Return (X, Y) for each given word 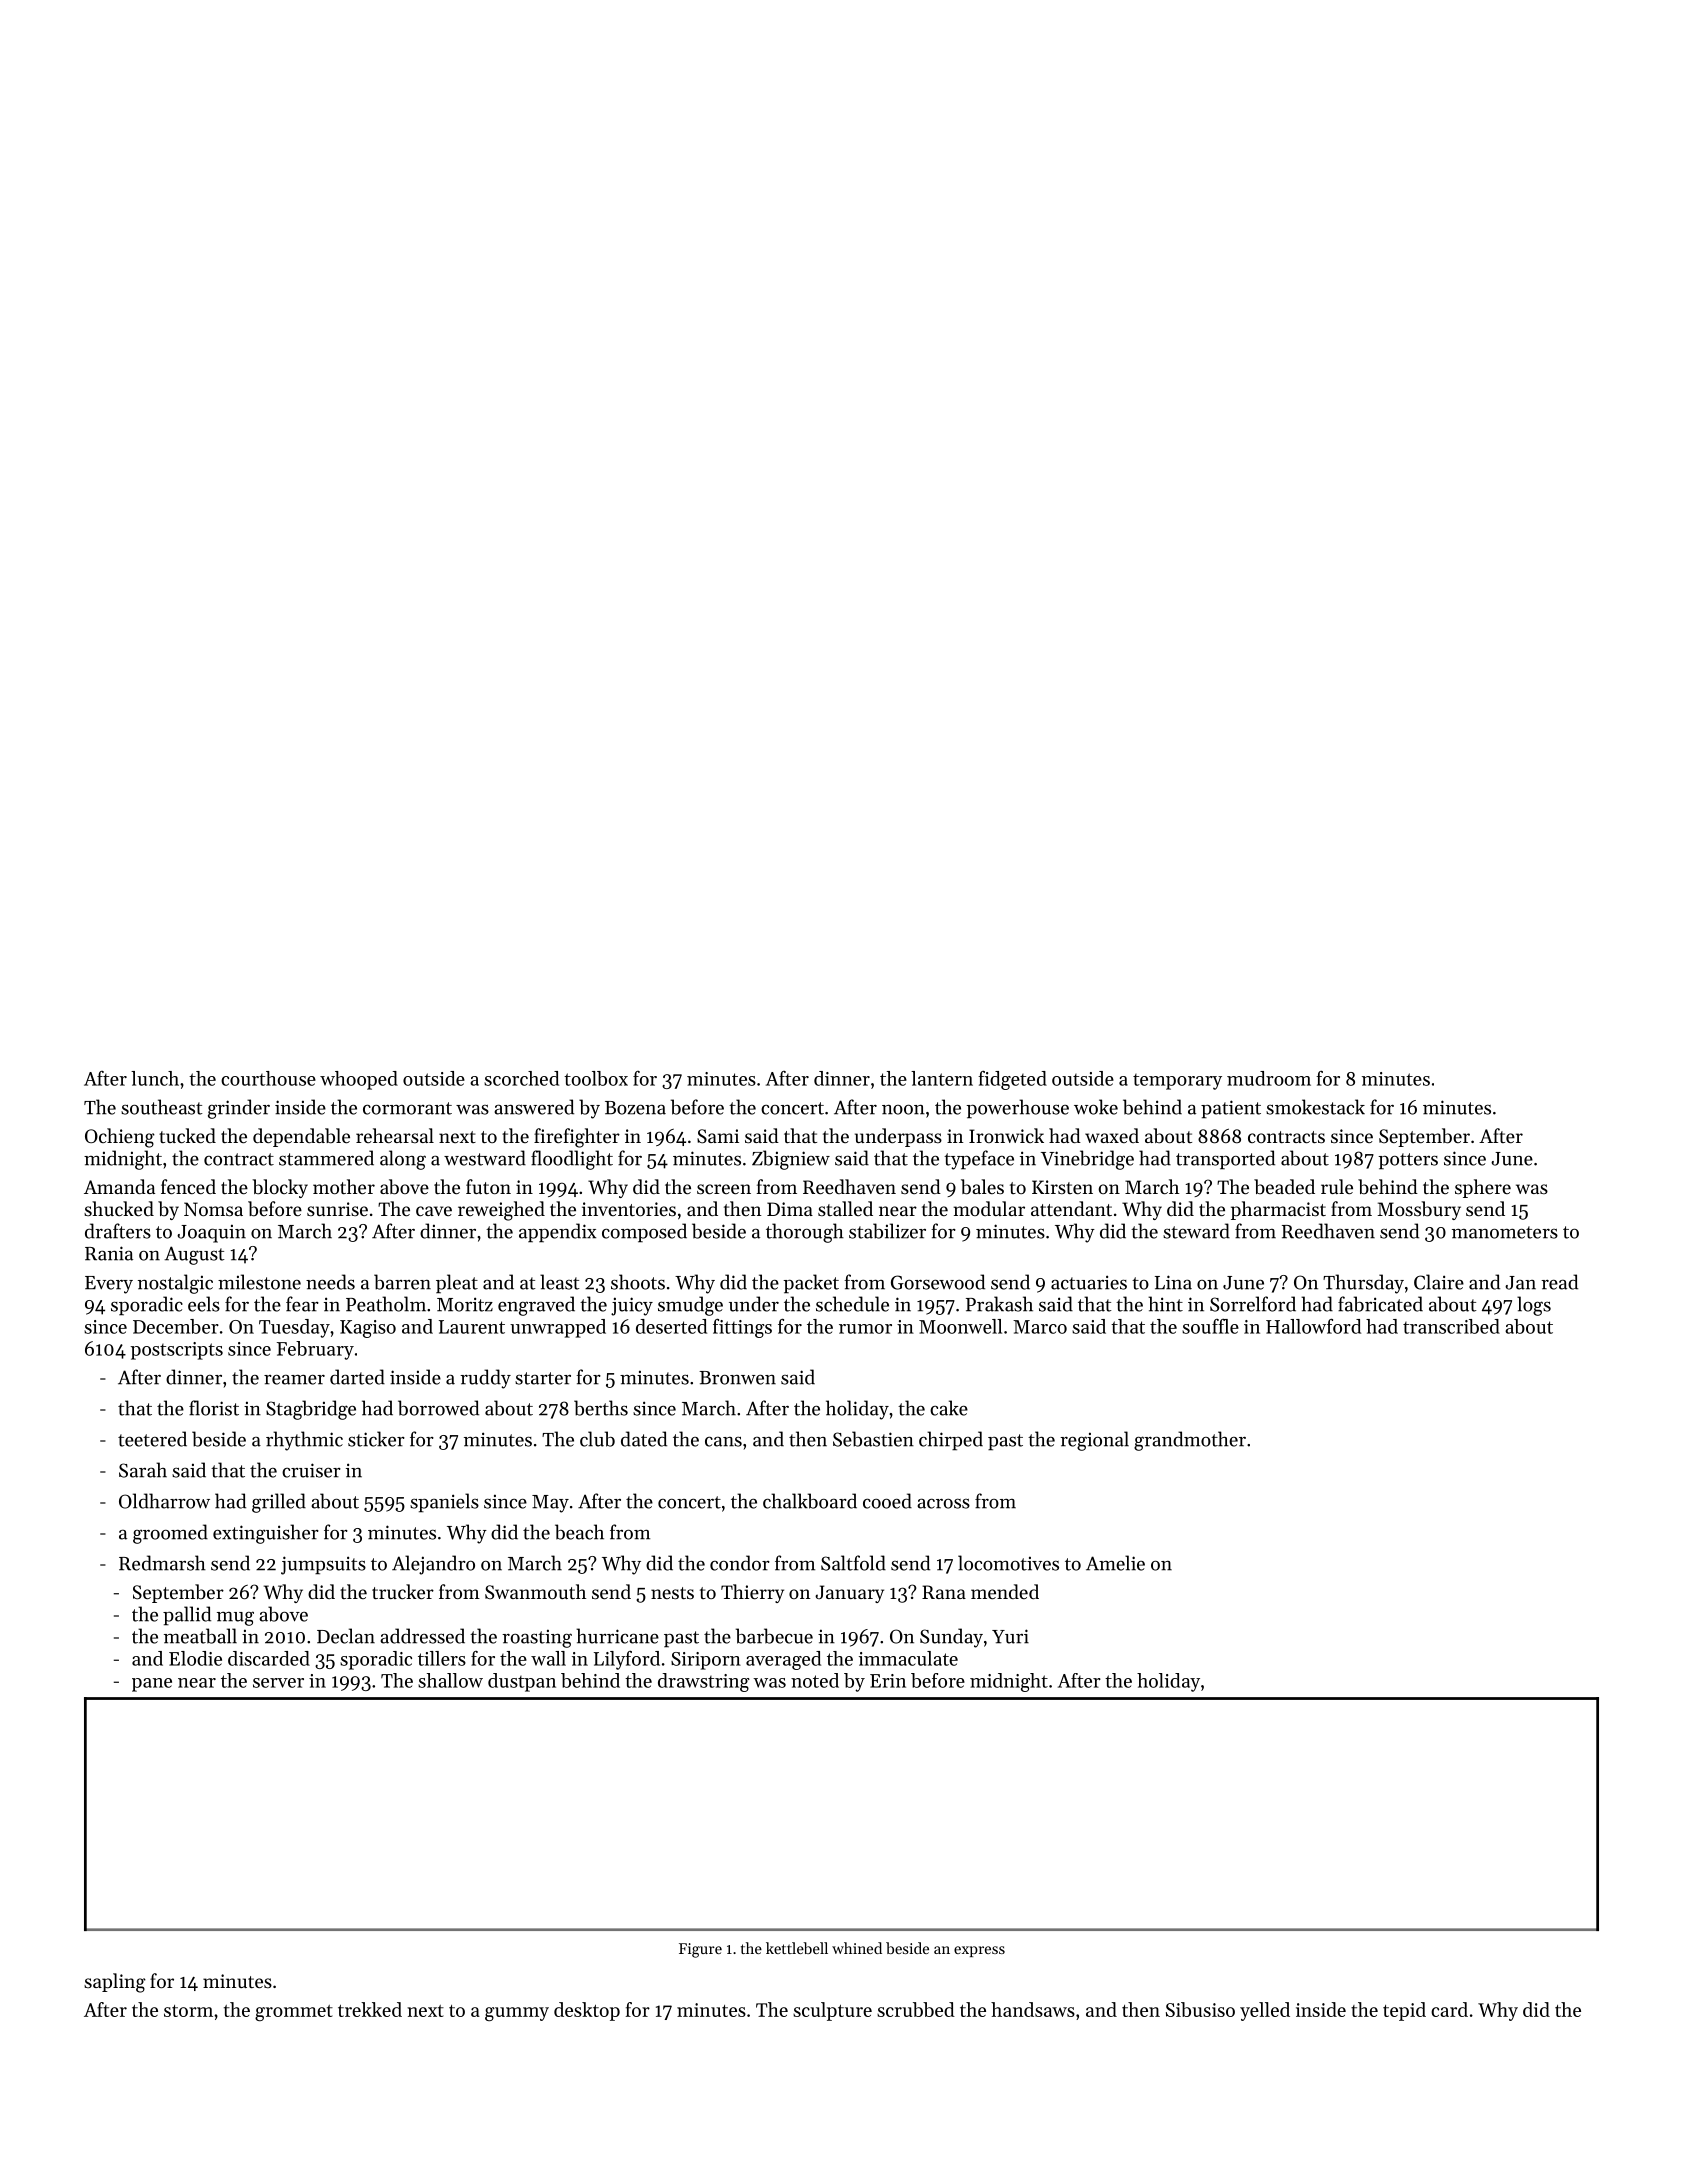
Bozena (635, 1108)
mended (1005, 1591)
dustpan (522, 1682)
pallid (187, 1616)
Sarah (143, 1470)
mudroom (1269, 1078)
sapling (115, 1983)
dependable (301, 1137)
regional (1094, 1441)
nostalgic (175, 1284)
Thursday (1363, 1284)
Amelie (1115, 1563)
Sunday (951, 1638)
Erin (888, 1681)
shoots (638, 1282)
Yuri (1010, 1636)
